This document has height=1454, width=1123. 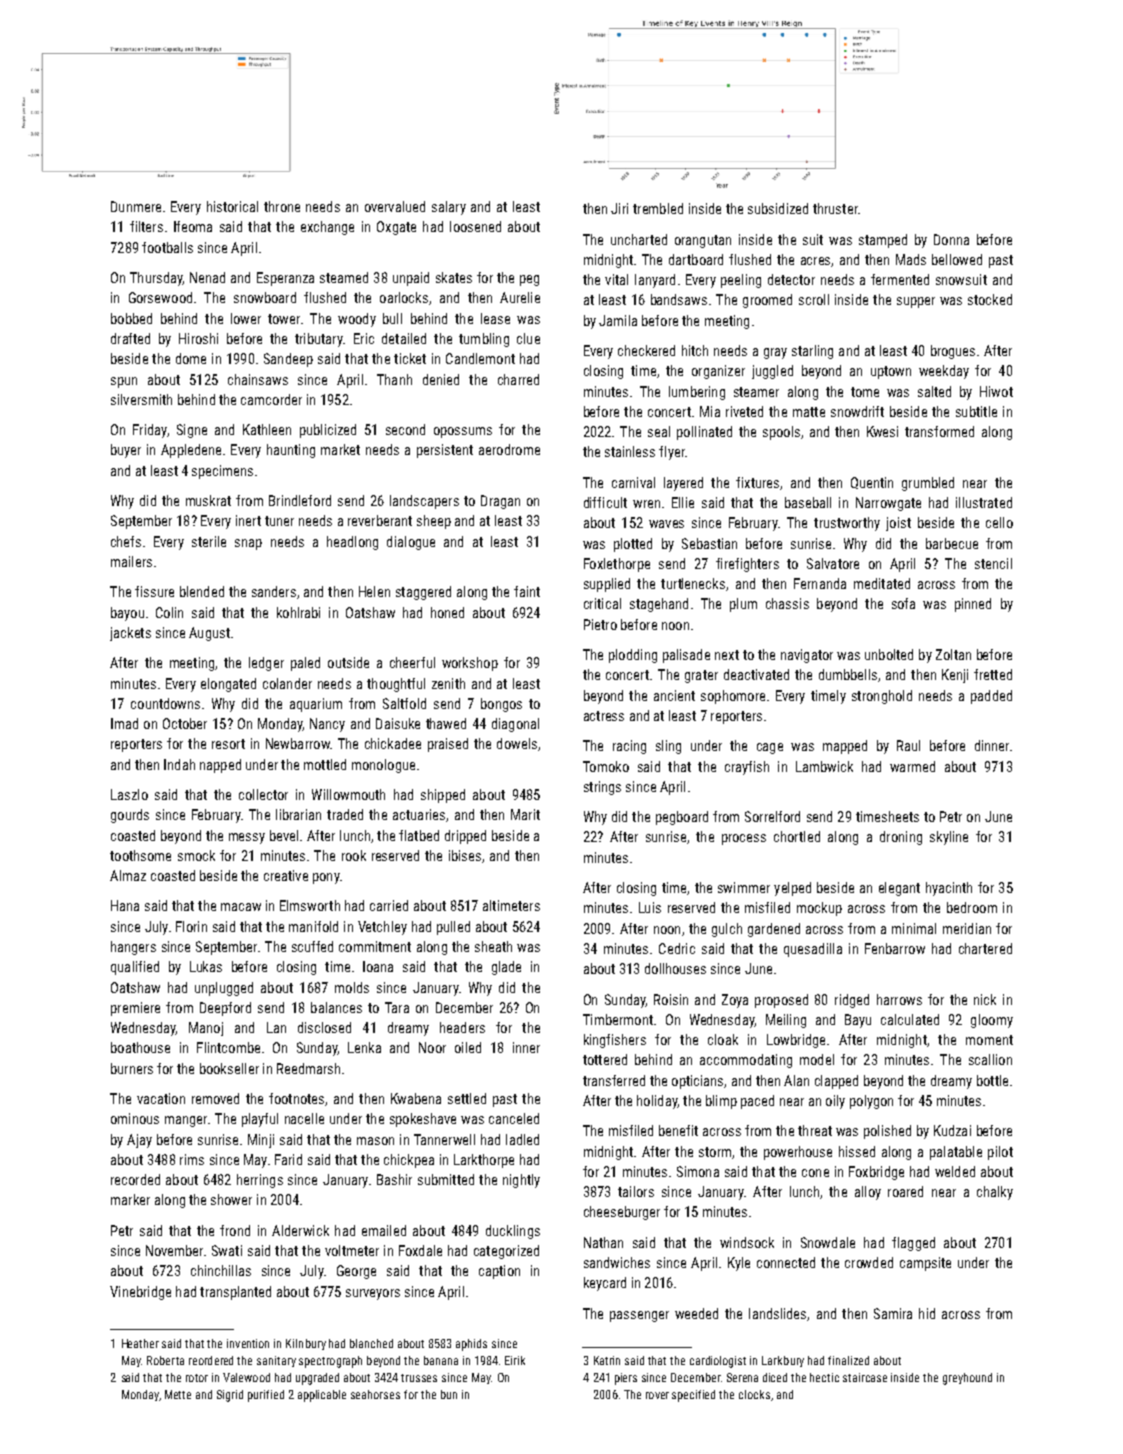 What do you see at coordinates (626, 1379) in the document?
I see `piers` at bounding box center [626, 1379].
